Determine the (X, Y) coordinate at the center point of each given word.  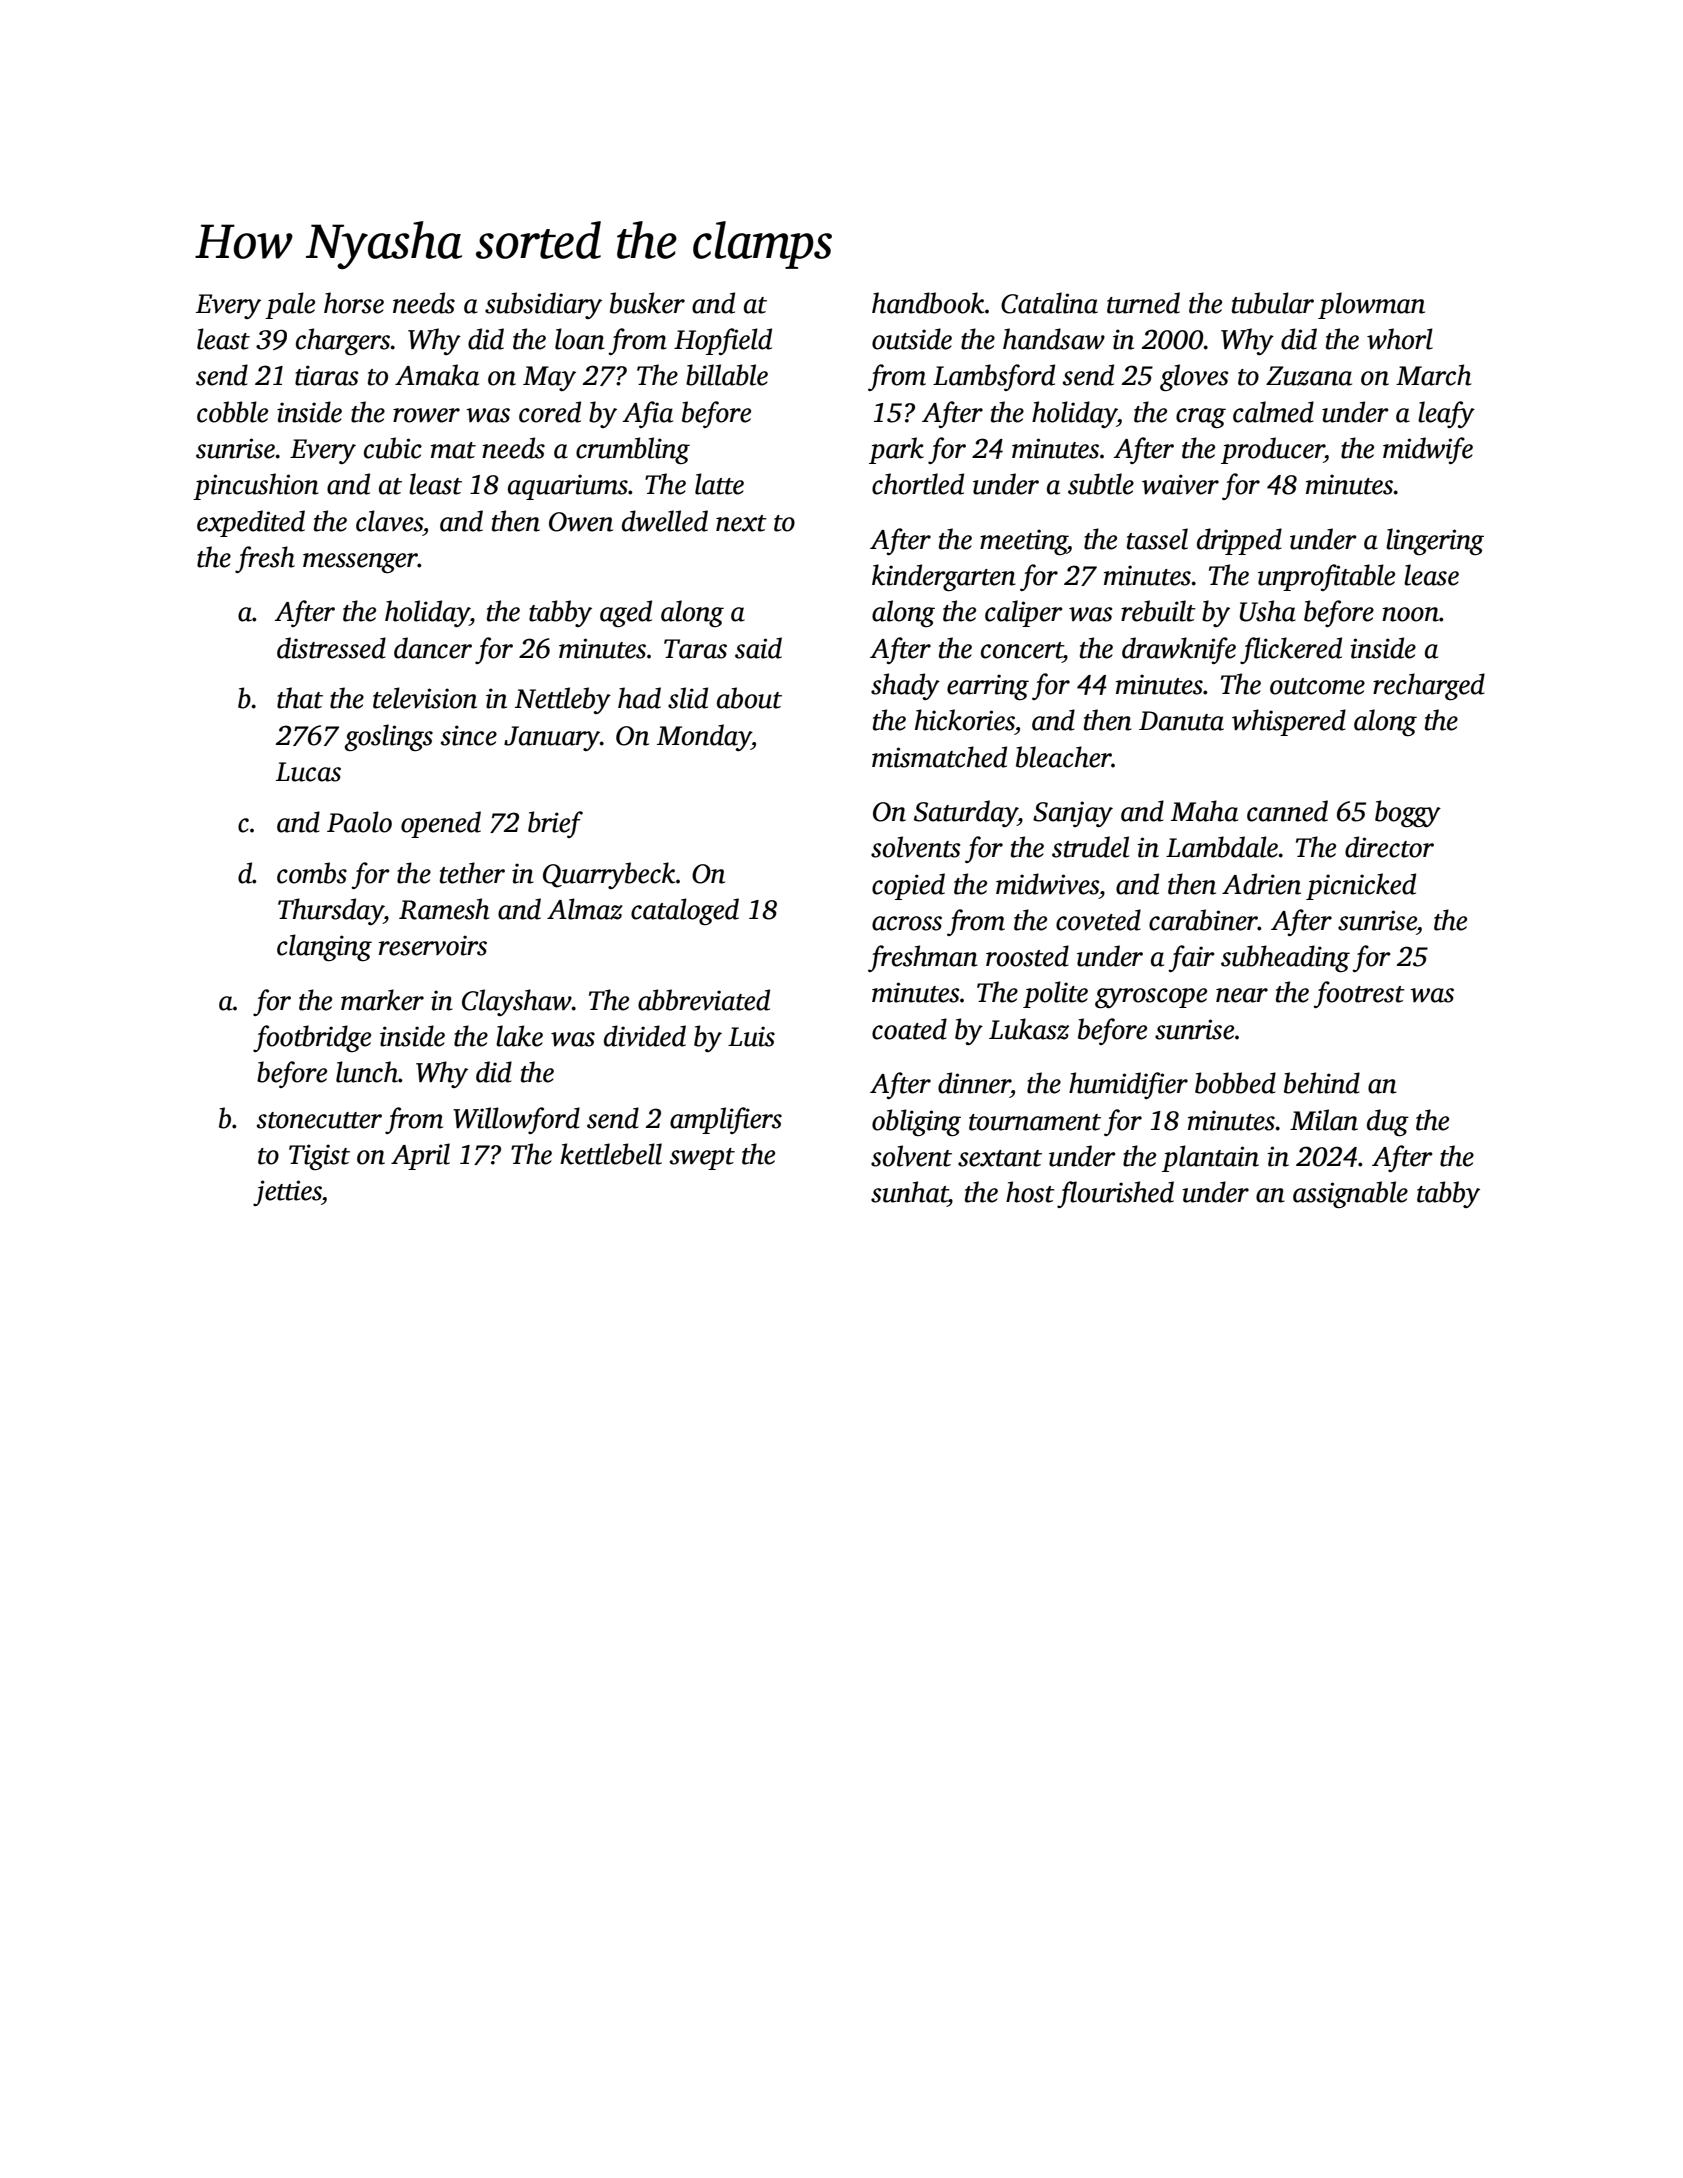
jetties (287, 1193)
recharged (1429, 686)
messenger (360, 563)
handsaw (1054, 339)
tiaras (326, 375)
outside (912, 339)
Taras (695, 649)
